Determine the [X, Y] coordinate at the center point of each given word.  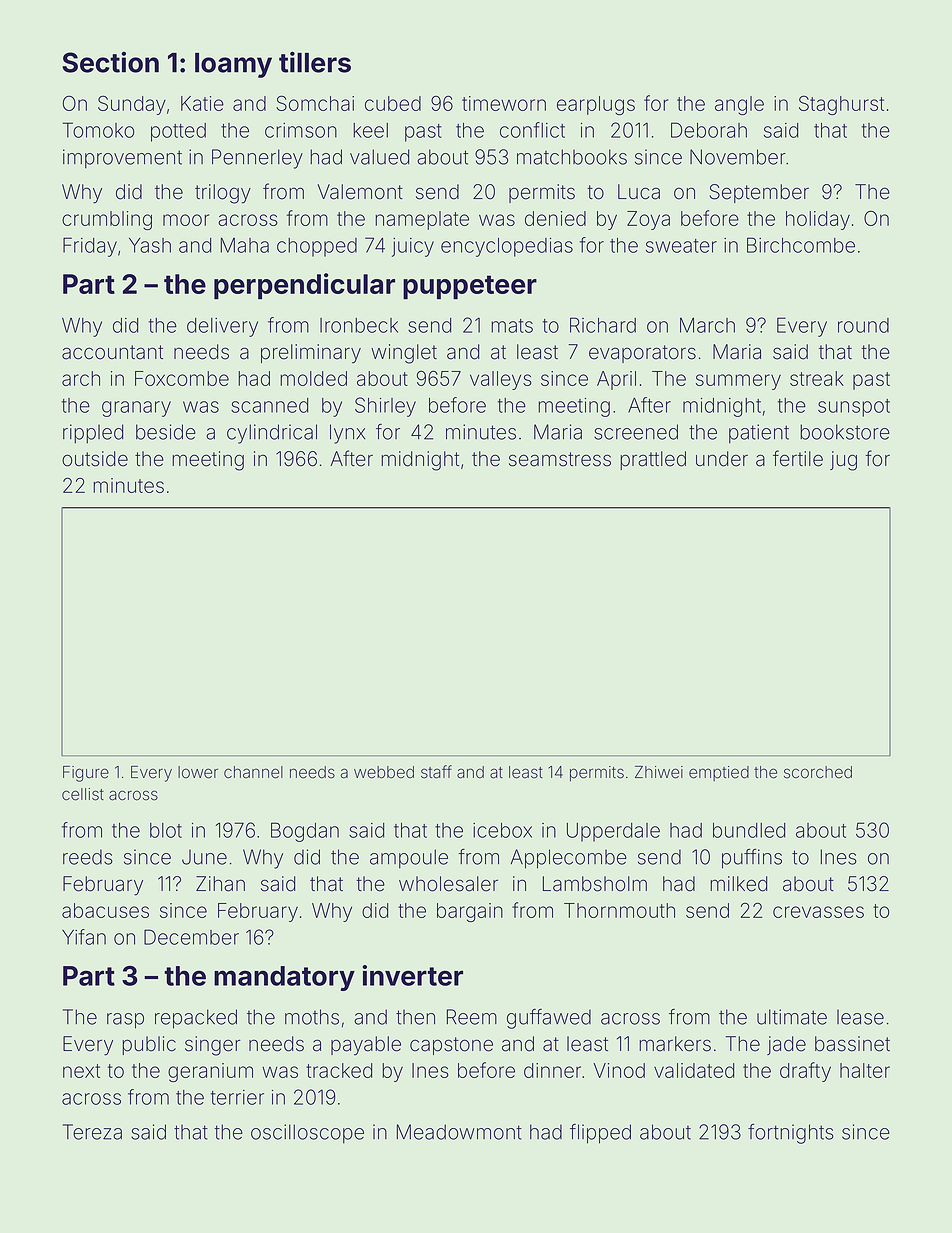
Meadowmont [459, 1132]
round [863, 325]
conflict [532, 130]
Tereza [92, 1132]
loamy [233, 65]
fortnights [791, 1134]
